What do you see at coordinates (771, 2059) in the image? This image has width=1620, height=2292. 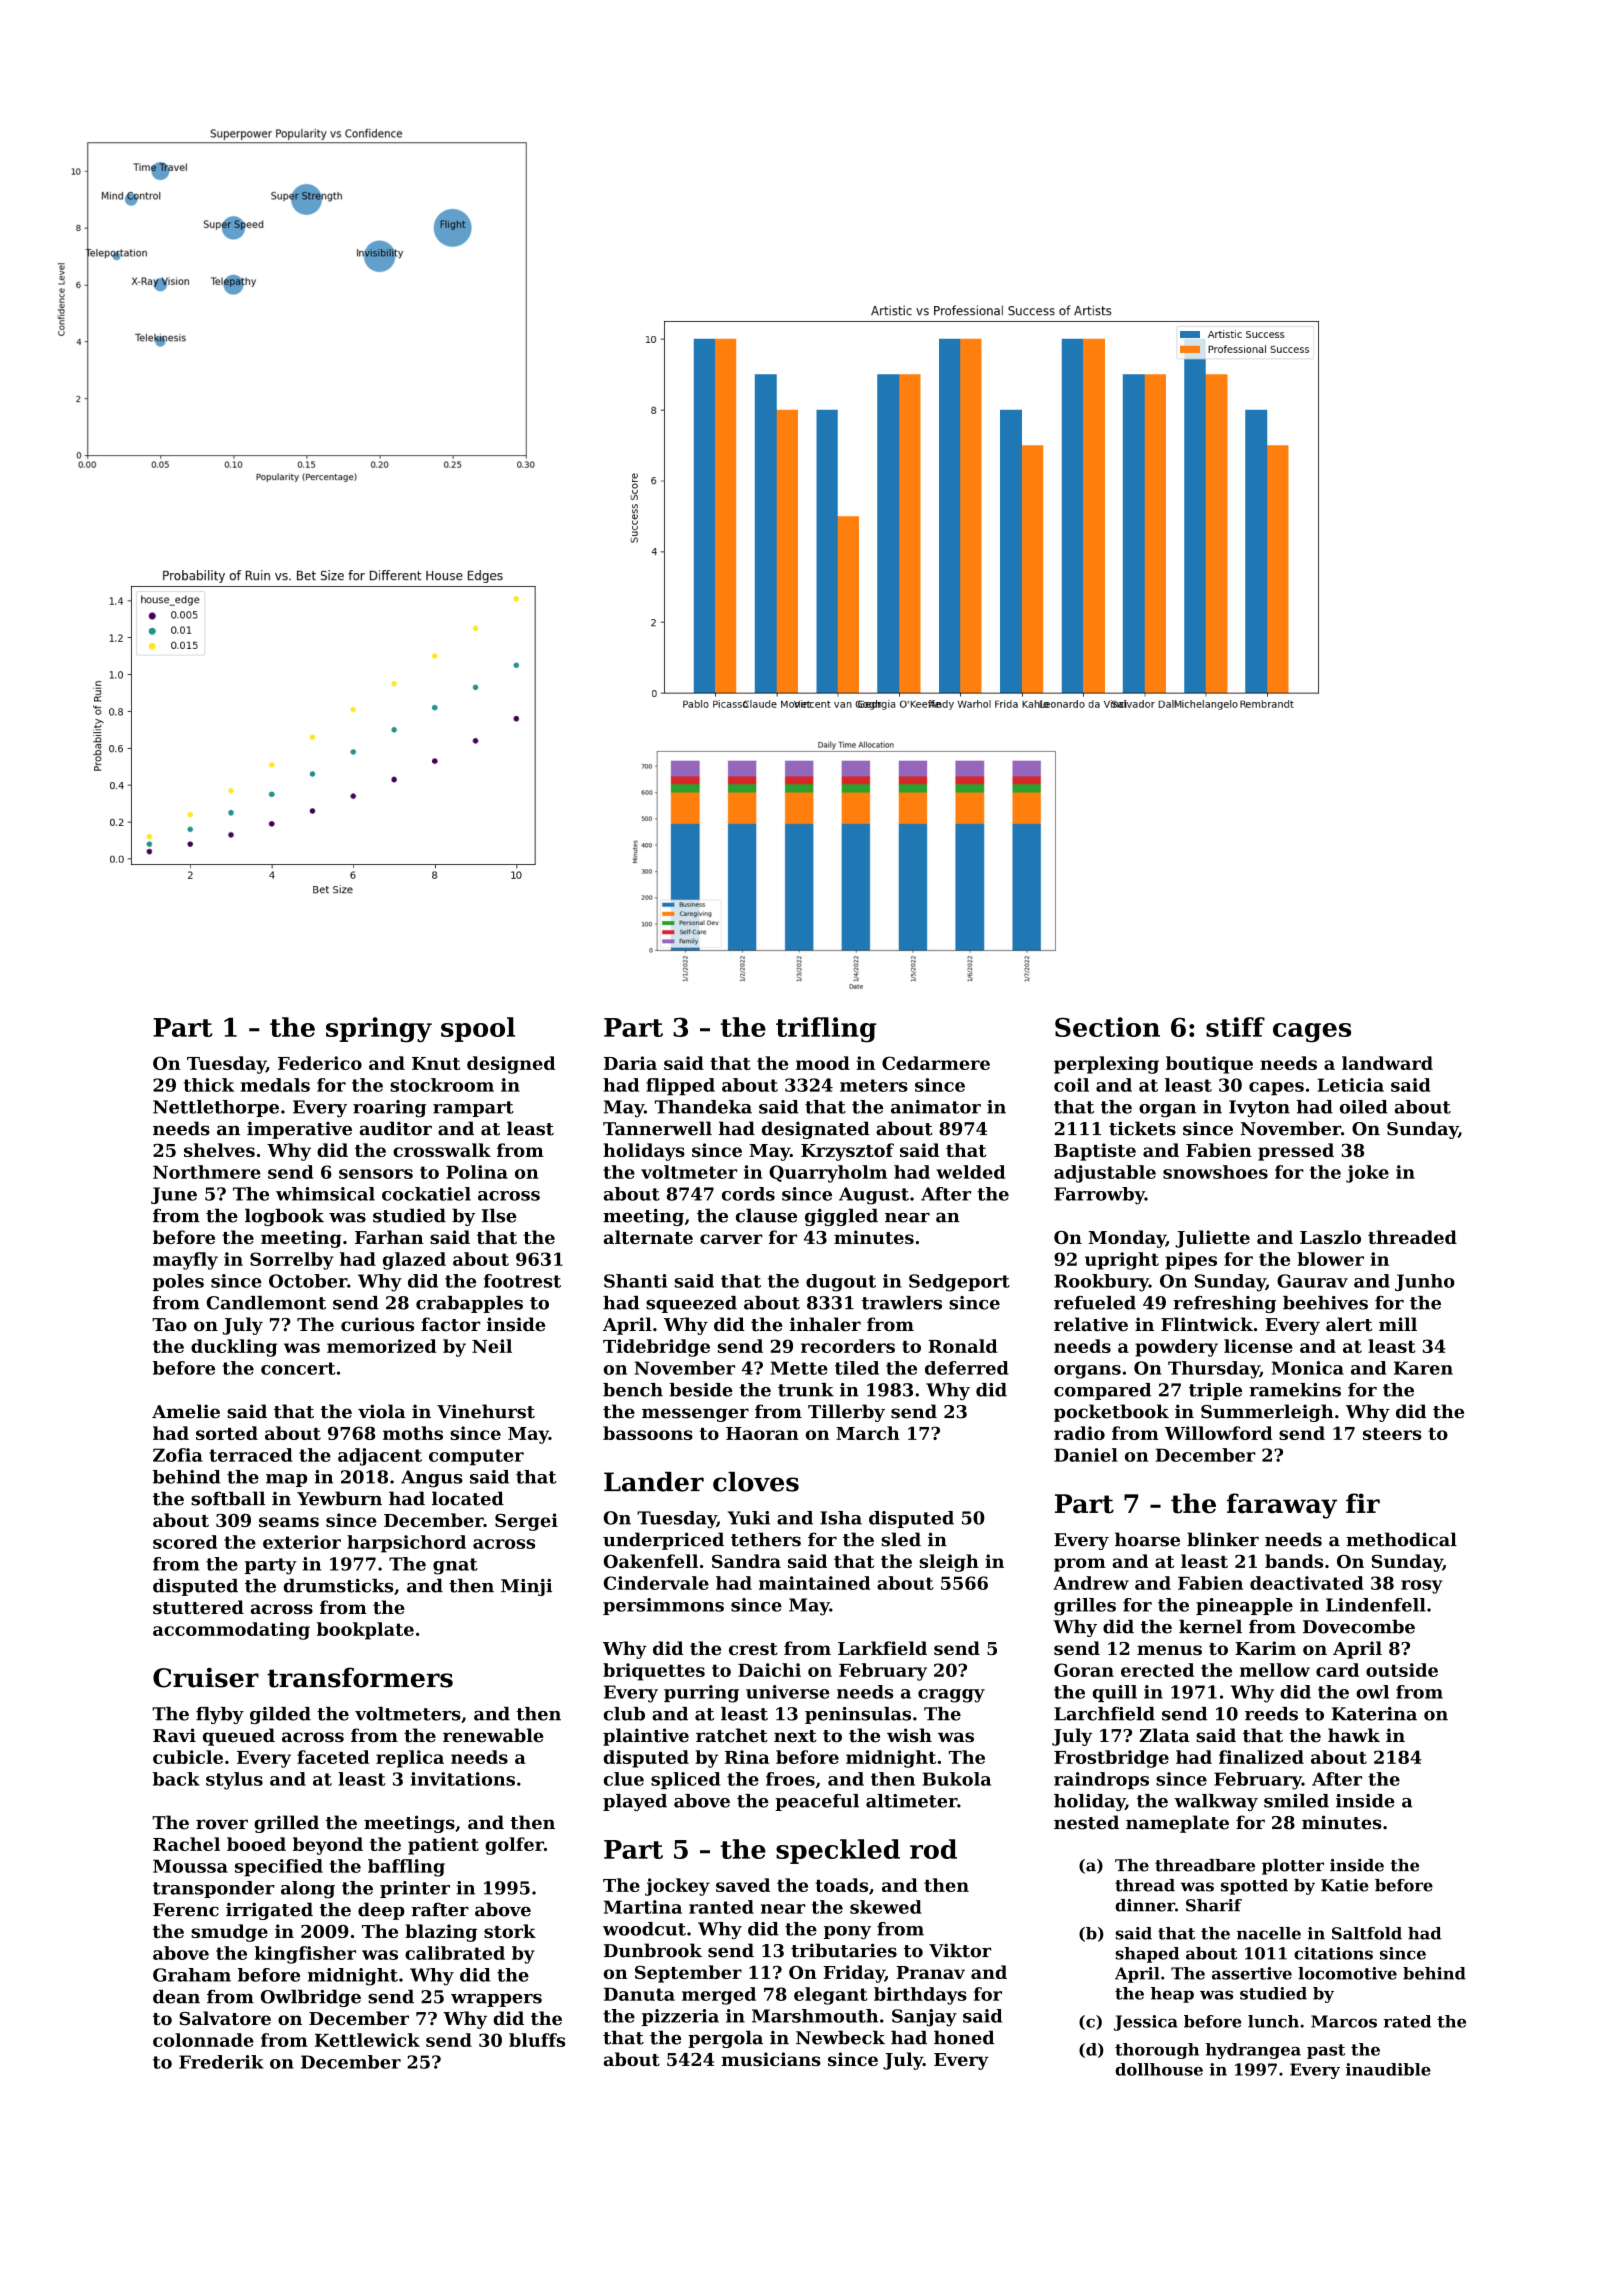 I see `musicians` at bounding box center [771, 2059].
